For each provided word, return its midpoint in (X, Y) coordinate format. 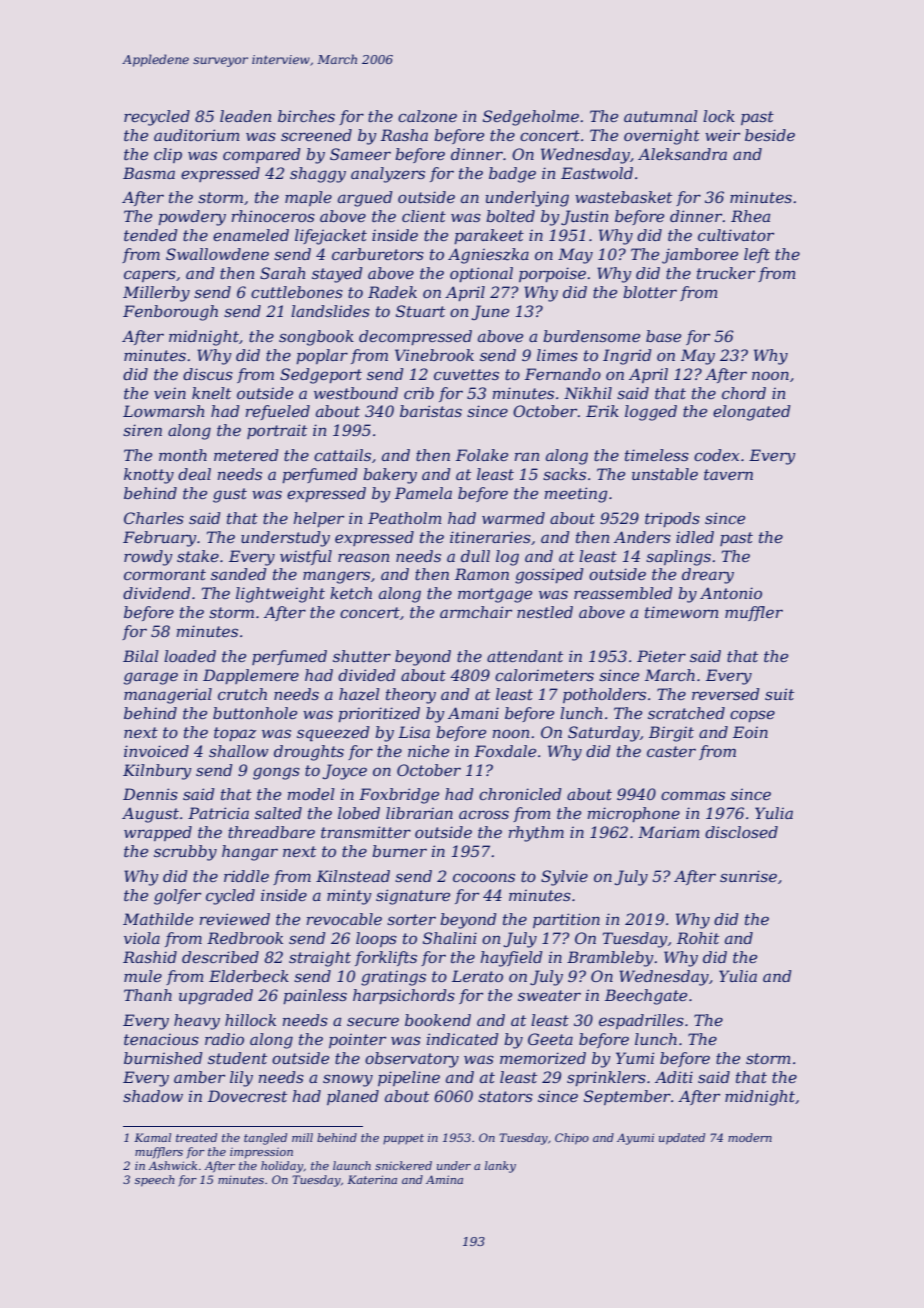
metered (246, 455)
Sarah (282, 273)
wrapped (158, 833)
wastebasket (623, 197)
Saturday (604, 734)
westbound (356, 393)
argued (365, 199)
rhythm (536, 834)
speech (154, 1181)
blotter (650, 292)
